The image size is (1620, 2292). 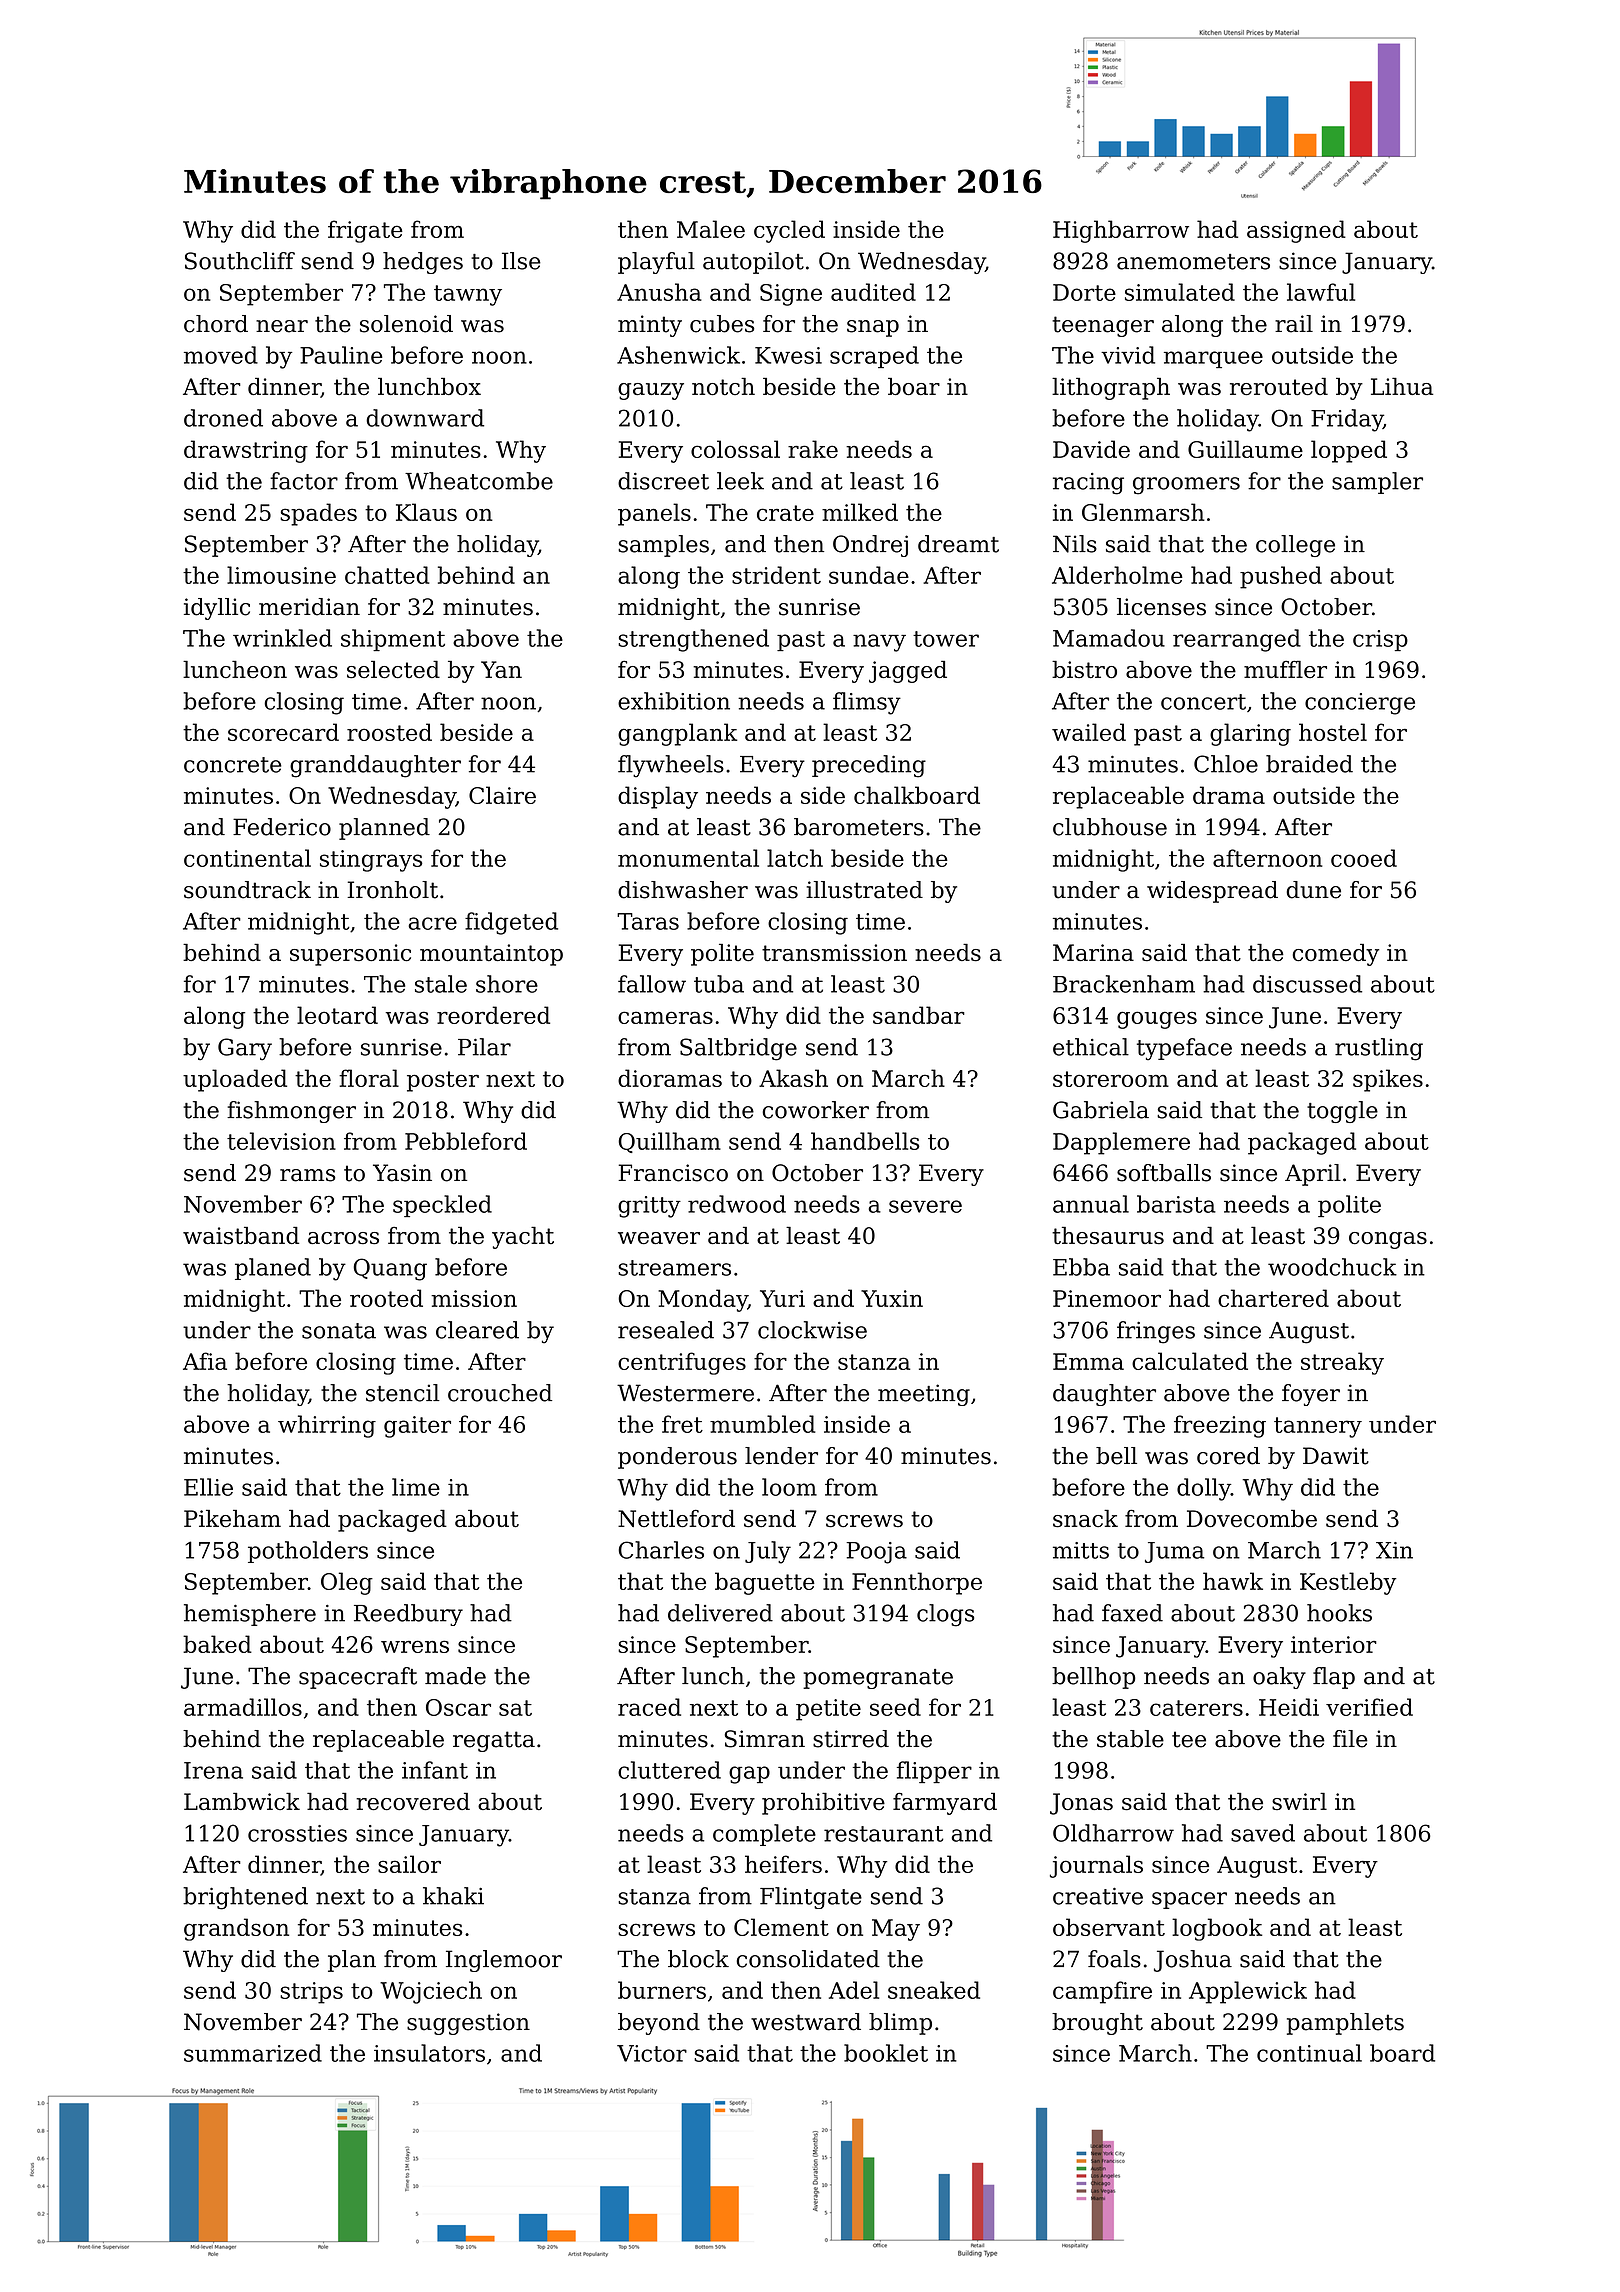 I want to click on widespread, so click(x=1212, y=892).
